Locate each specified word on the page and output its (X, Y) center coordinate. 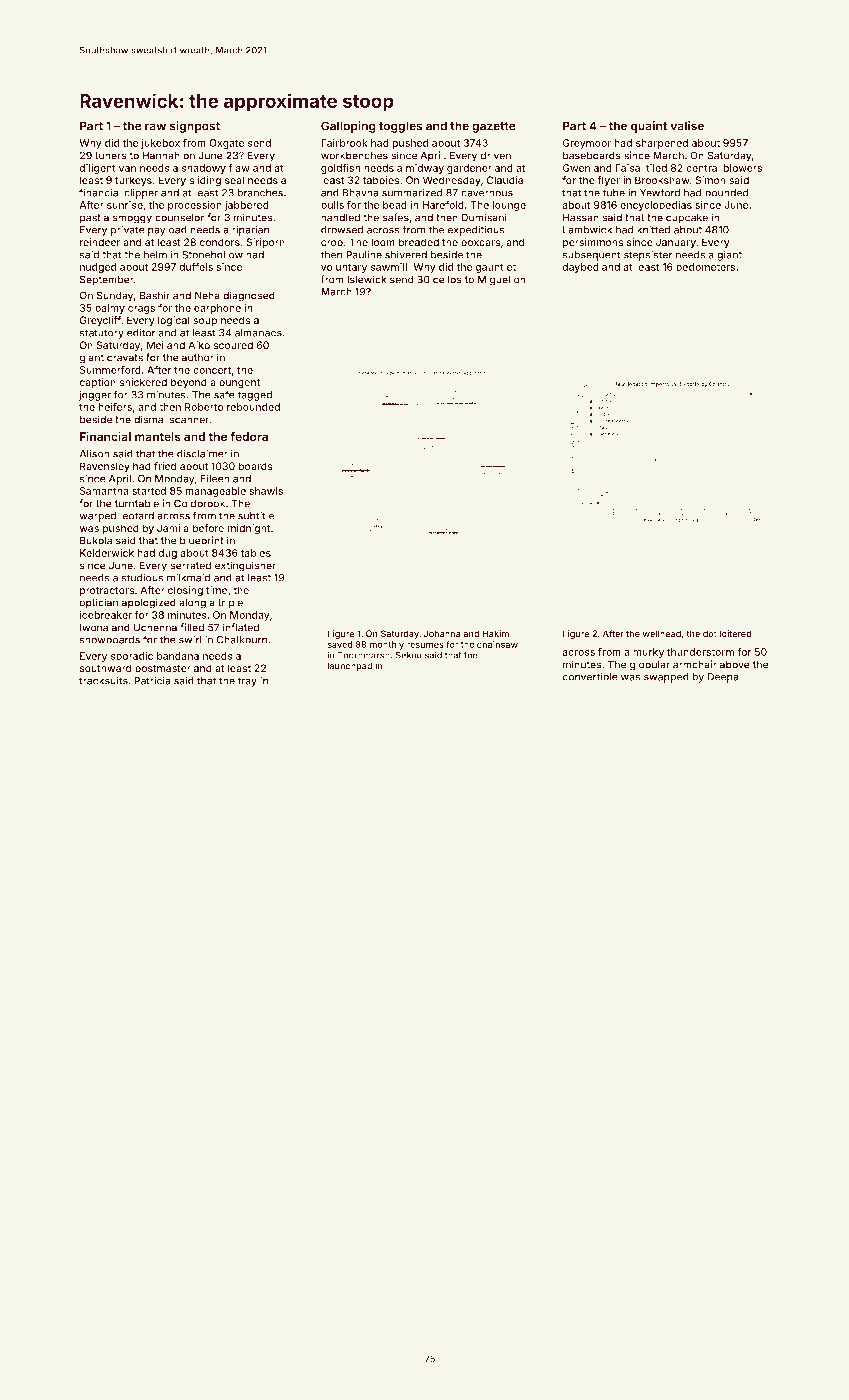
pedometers (705, 268)
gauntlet (496, 268)
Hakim (496, 633)
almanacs (258, 333)
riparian (250, 231)
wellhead (662, 633)
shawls (266, 491)
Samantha (104, 491)
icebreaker (106, 615)
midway (425, 169)
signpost (195, 127)
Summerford (110, 370)
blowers (743, 168)
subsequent (592, 256)
